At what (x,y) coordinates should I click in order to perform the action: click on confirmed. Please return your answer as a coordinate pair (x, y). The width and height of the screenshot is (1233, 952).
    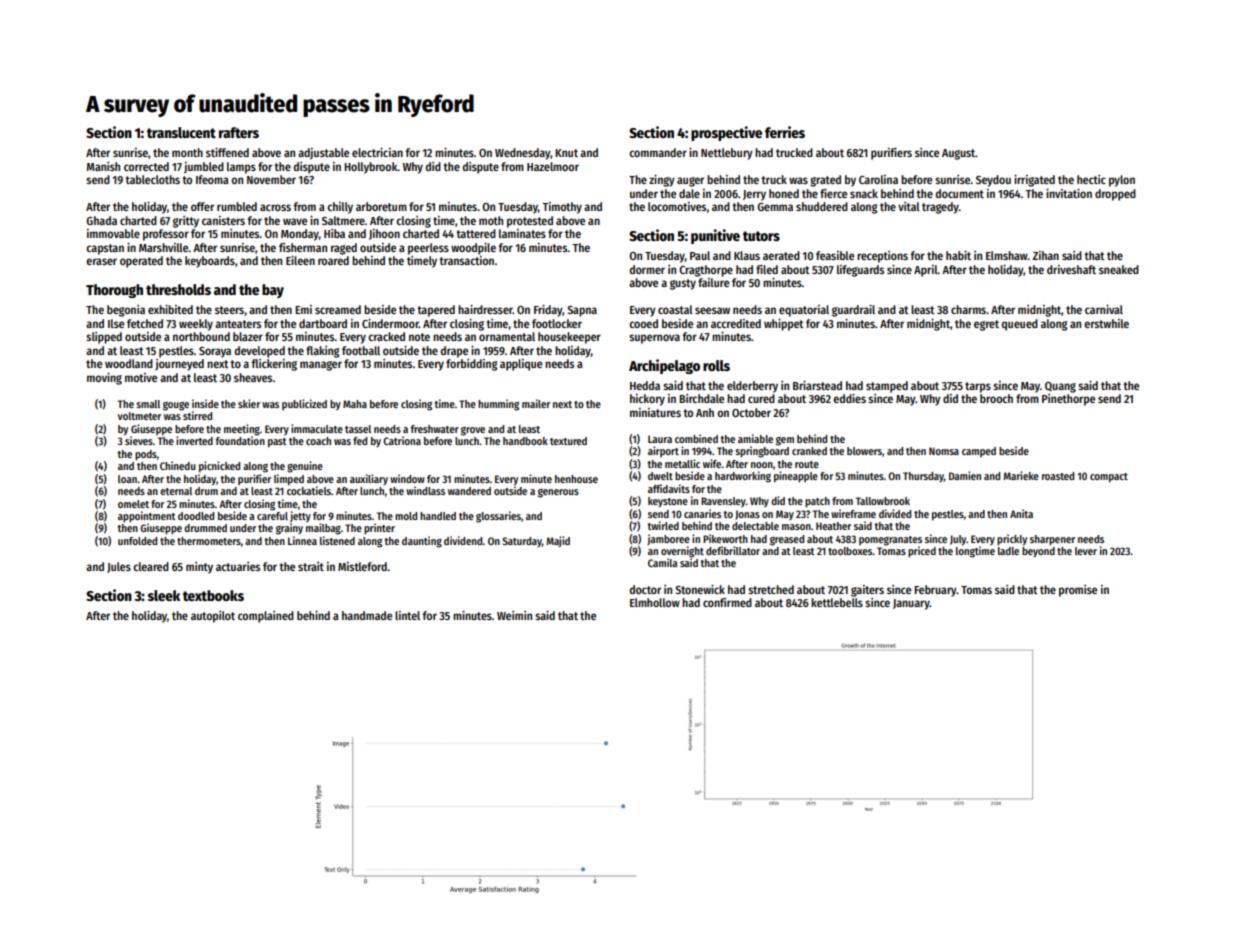
    Looking at the image, I should click on (727, 602).
